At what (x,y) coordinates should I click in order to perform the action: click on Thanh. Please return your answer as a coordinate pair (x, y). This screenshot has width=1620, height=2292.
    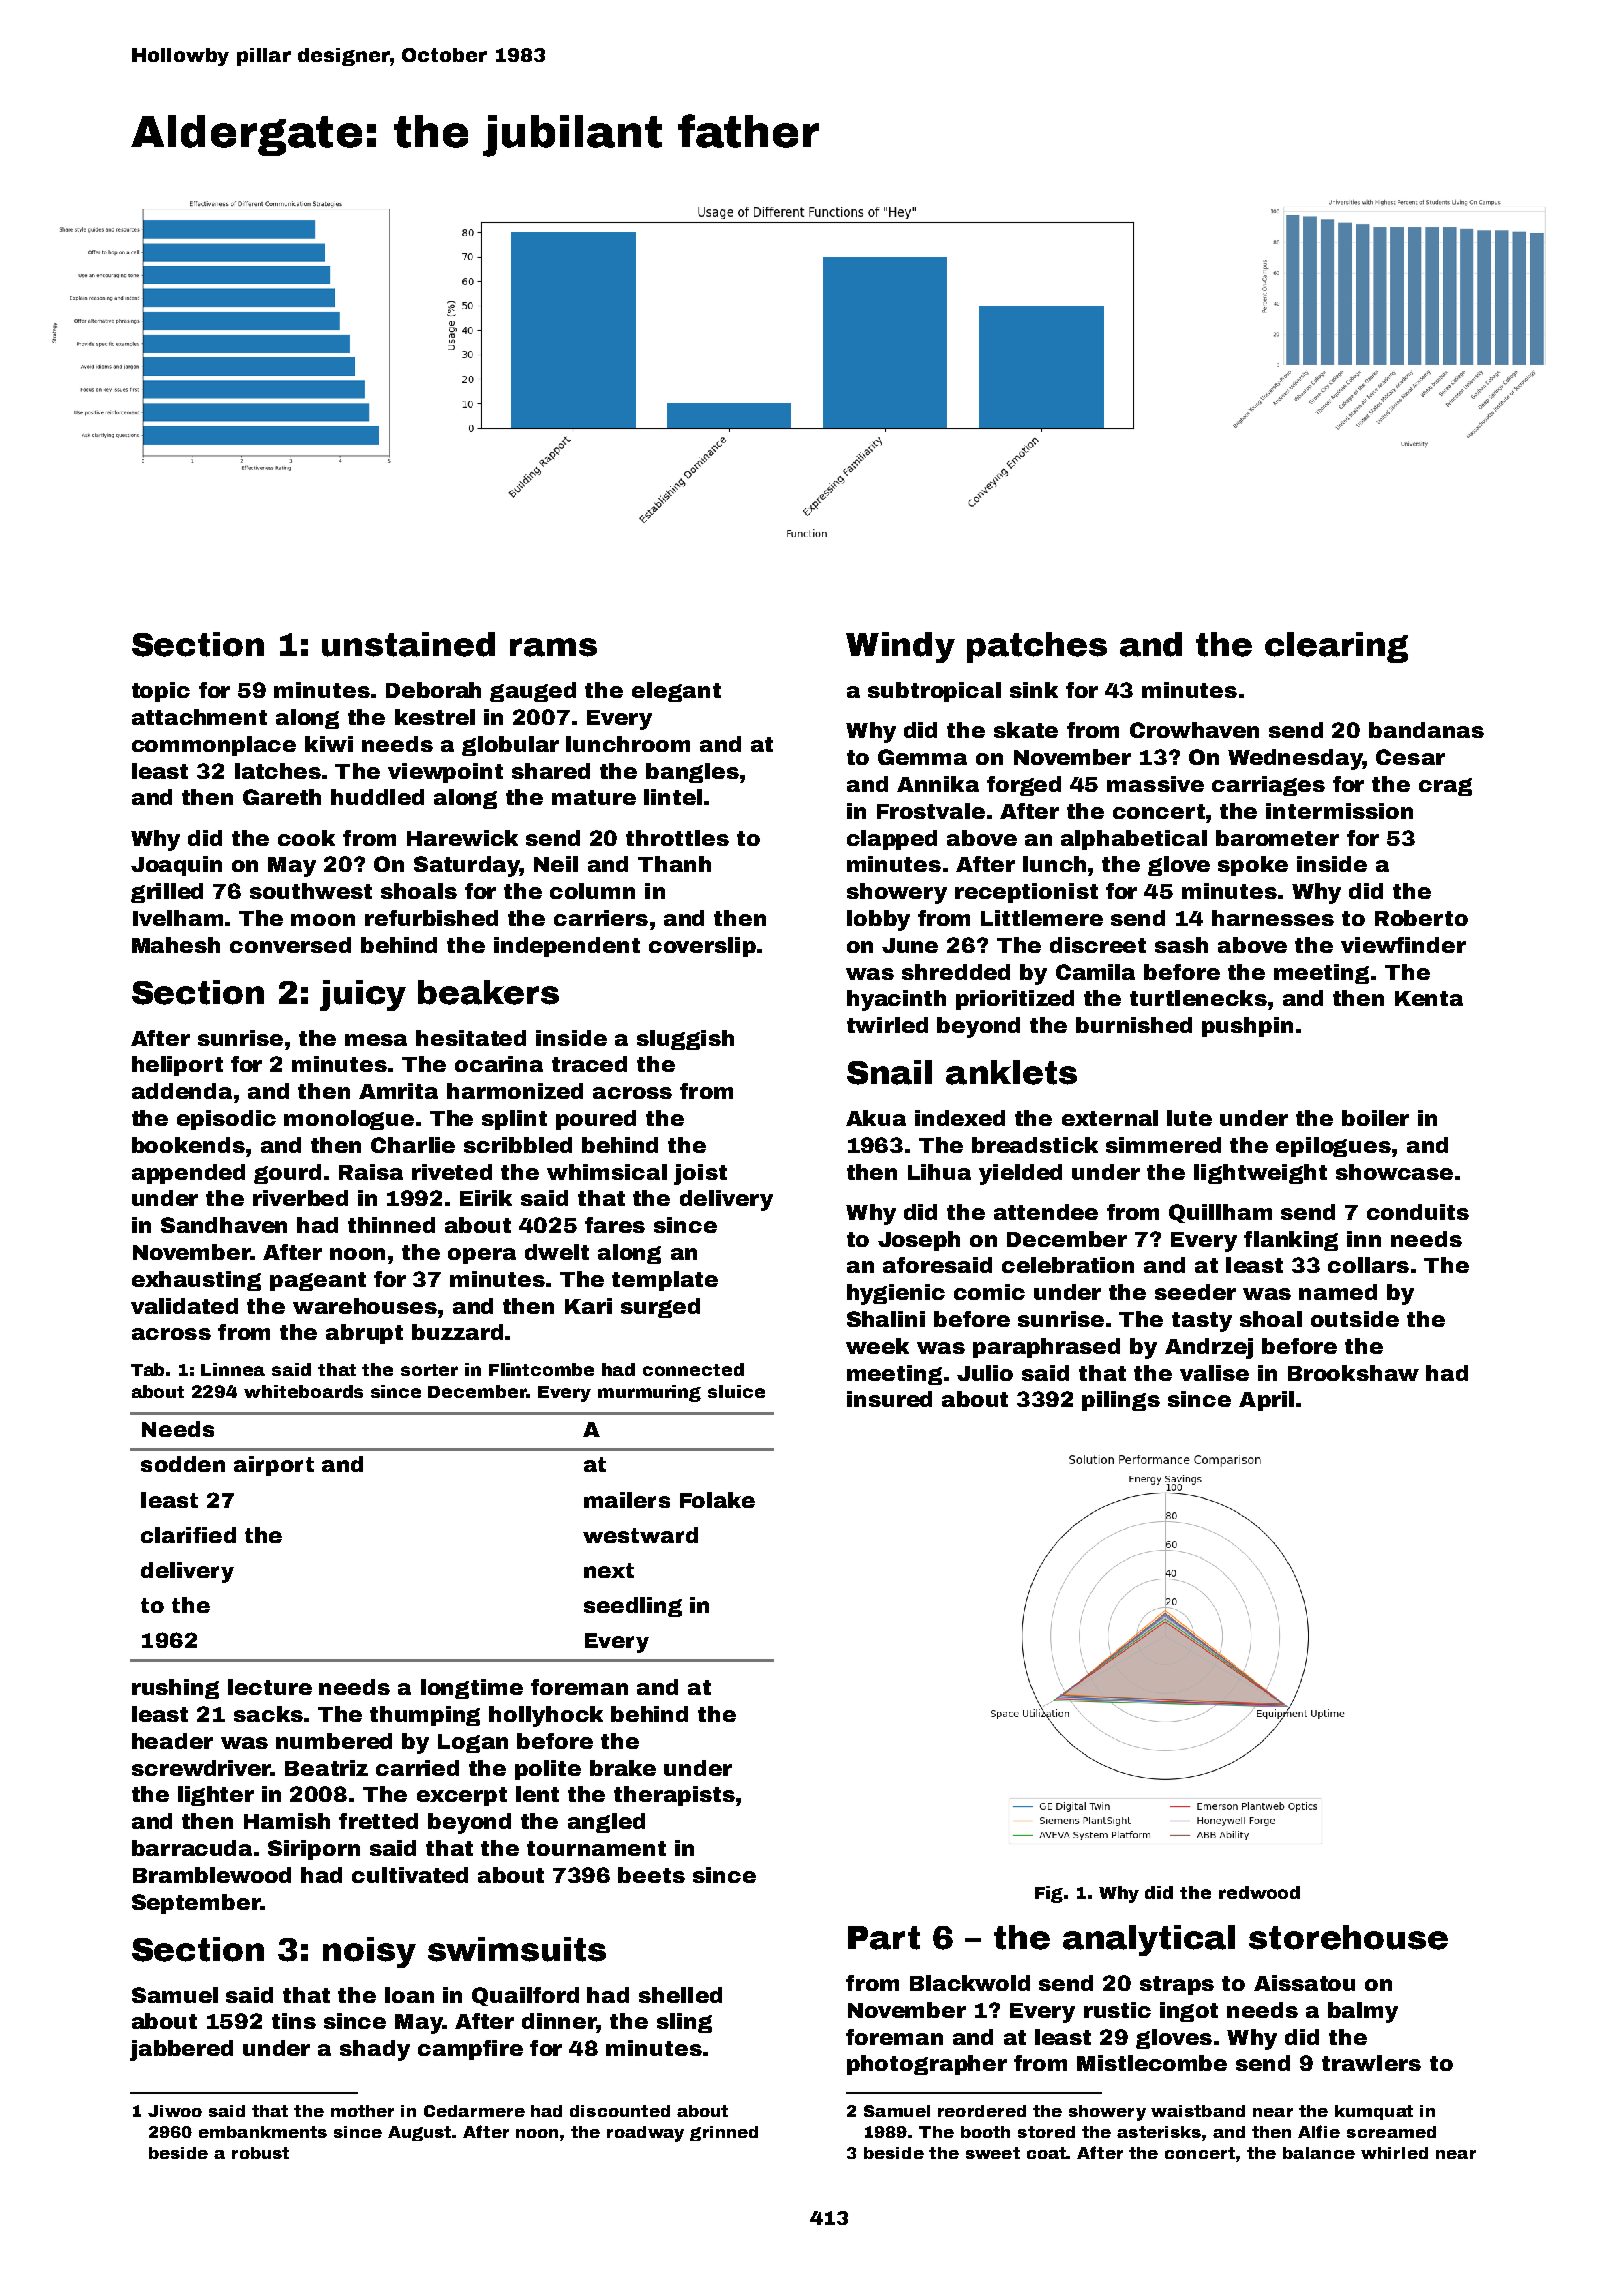
    Looking at the image, I should click on (674, 864).
